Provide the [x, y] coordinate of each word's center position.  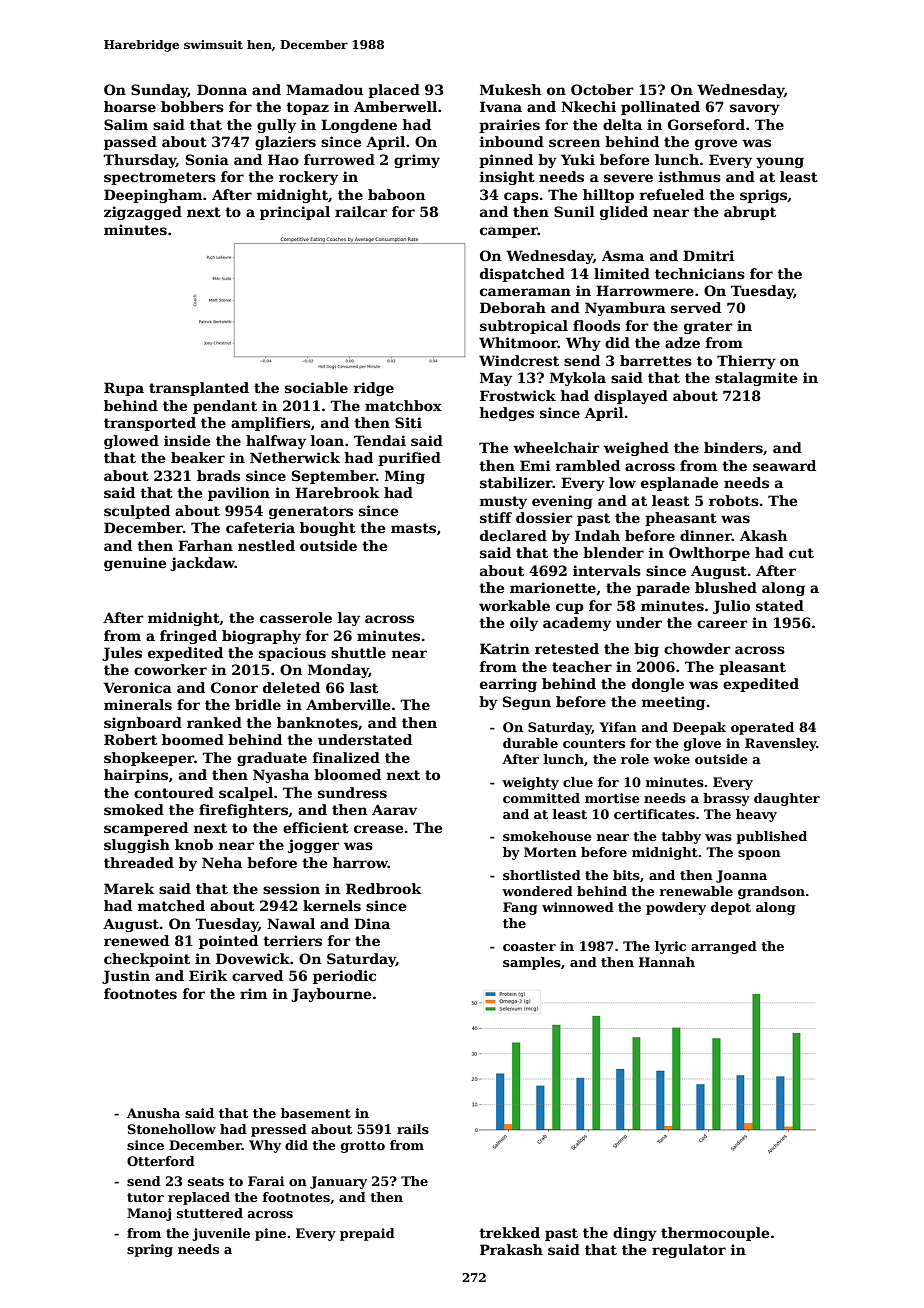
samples [532, 963]
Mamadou [324, 89]
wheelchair [556, 447]
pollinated [660, 108]
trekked [509, 1232]
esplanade [679, 484]
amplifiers [271, 424]
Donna [222, 89]
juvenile [221, 1234]
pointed [228, 942]
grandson [771, 892]
